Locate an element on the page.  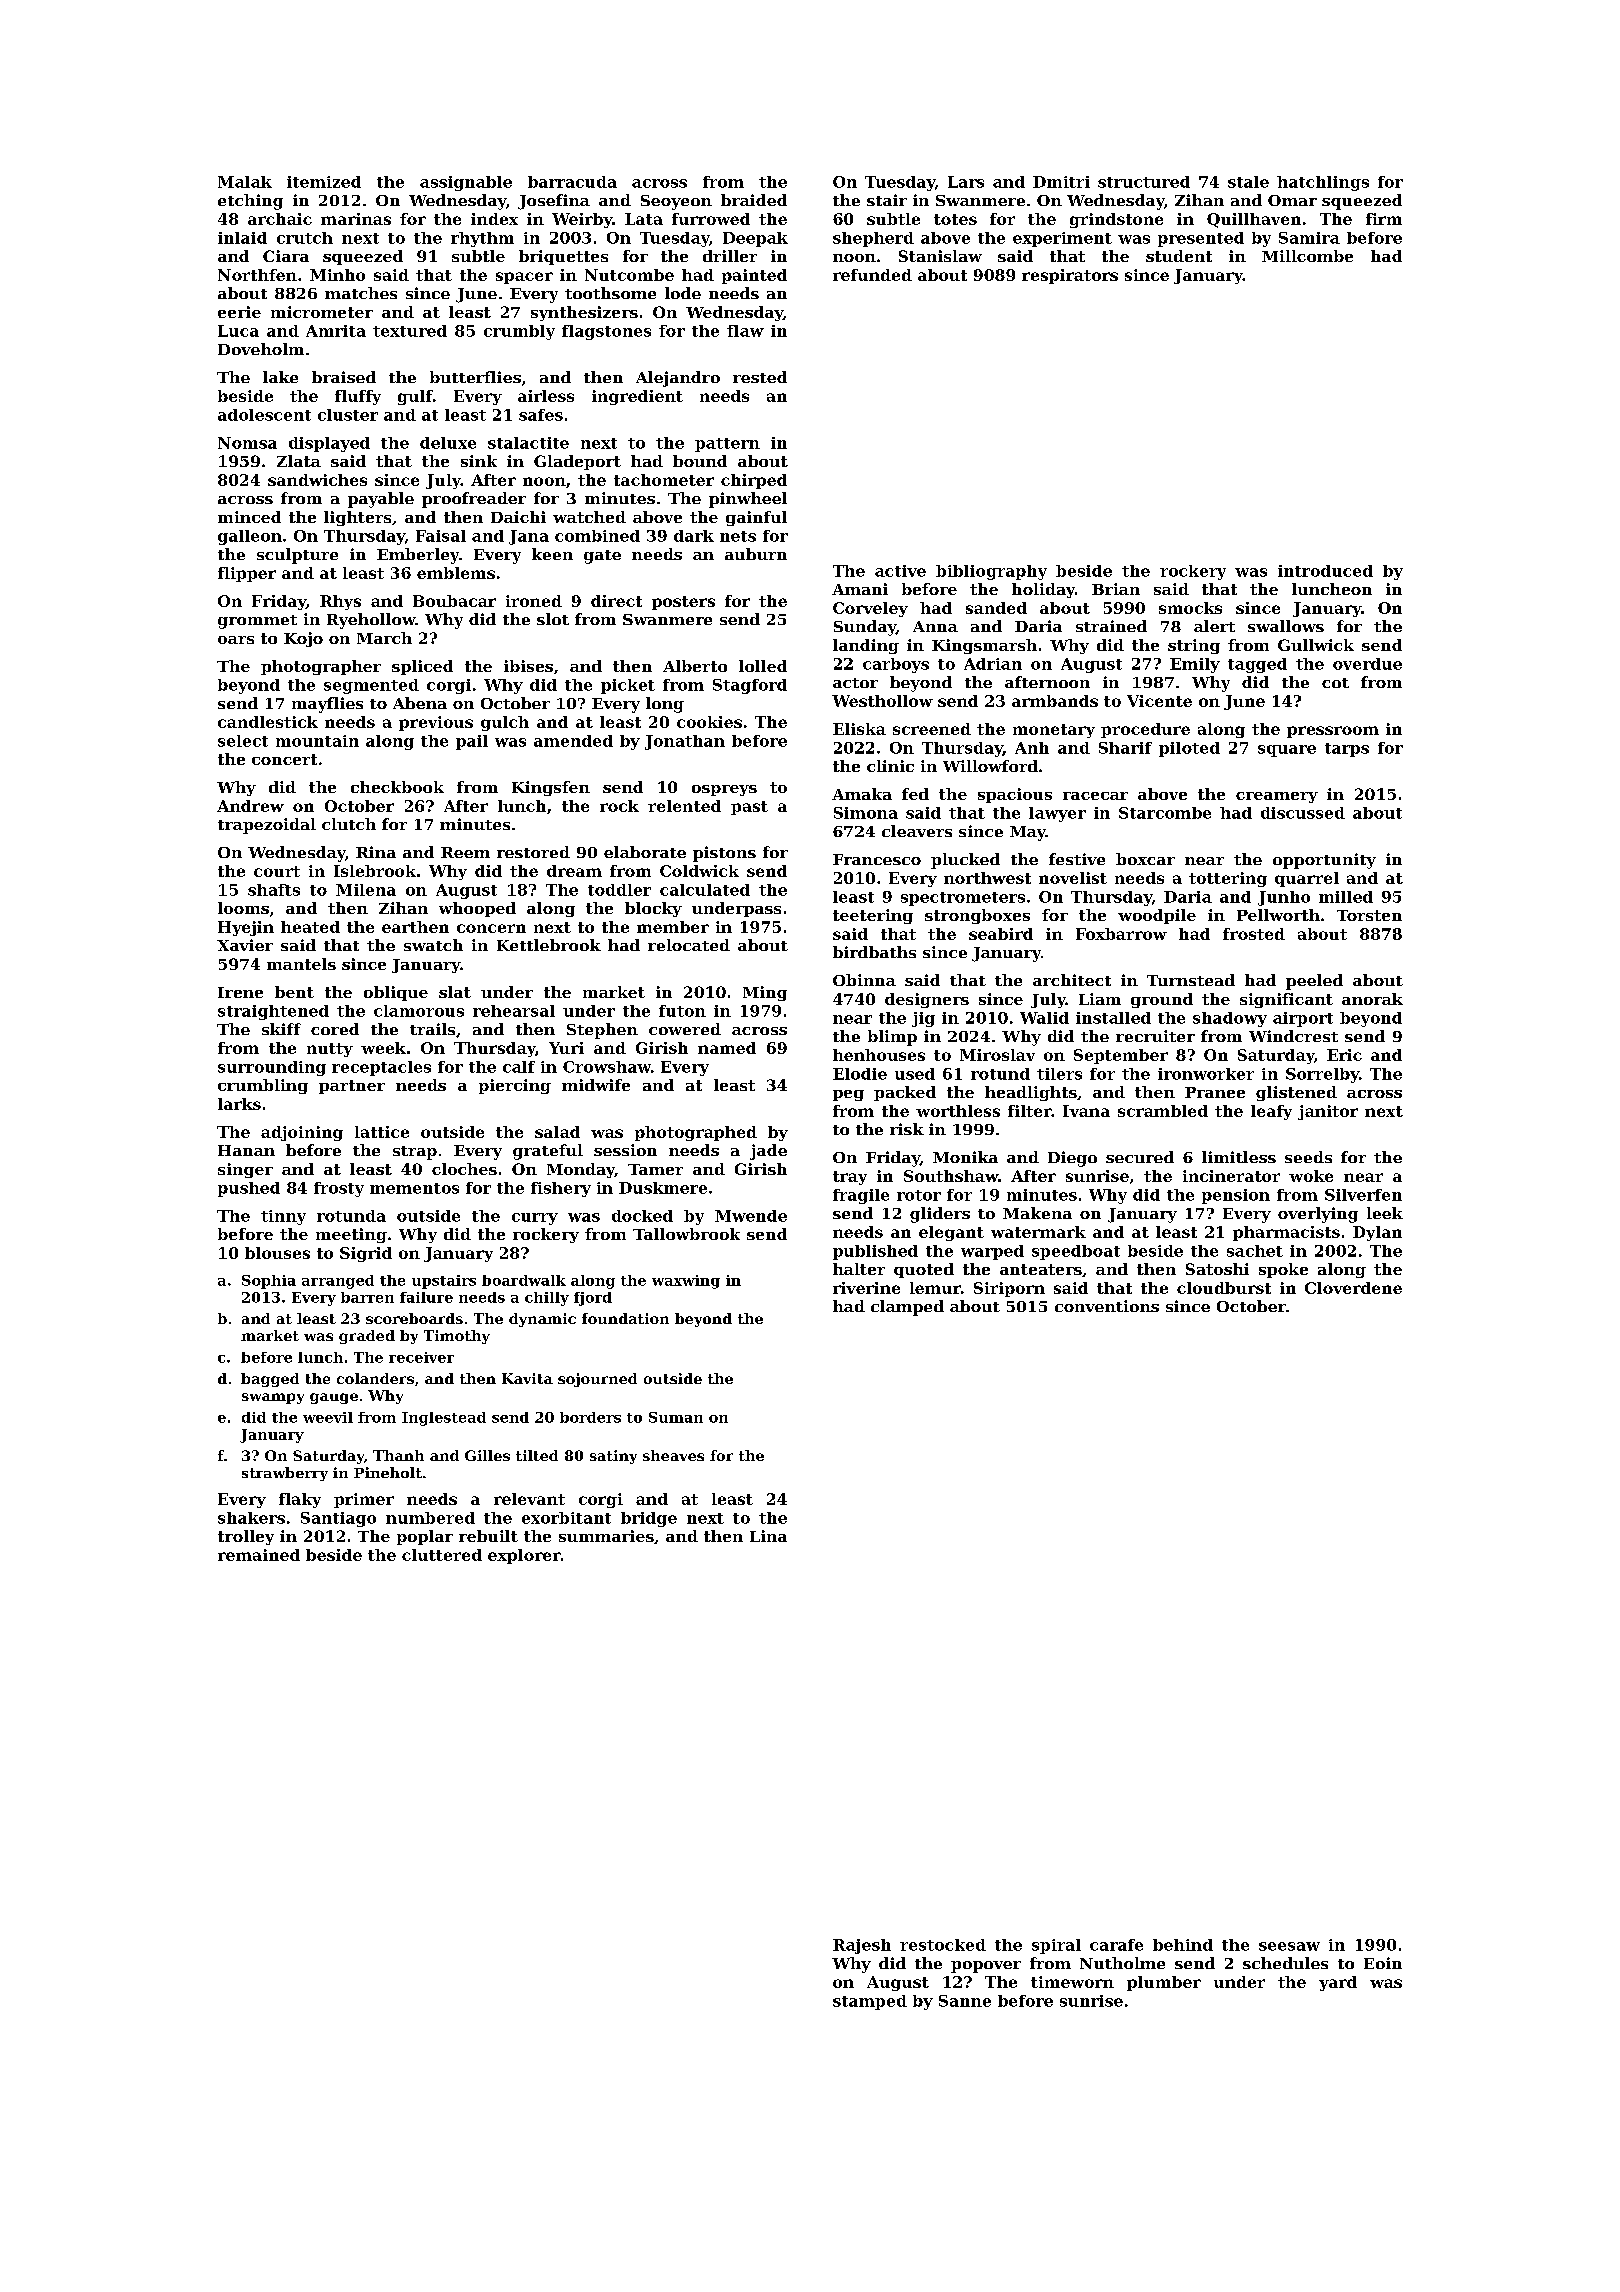
introduced is located at coordinates (1325, 571).
